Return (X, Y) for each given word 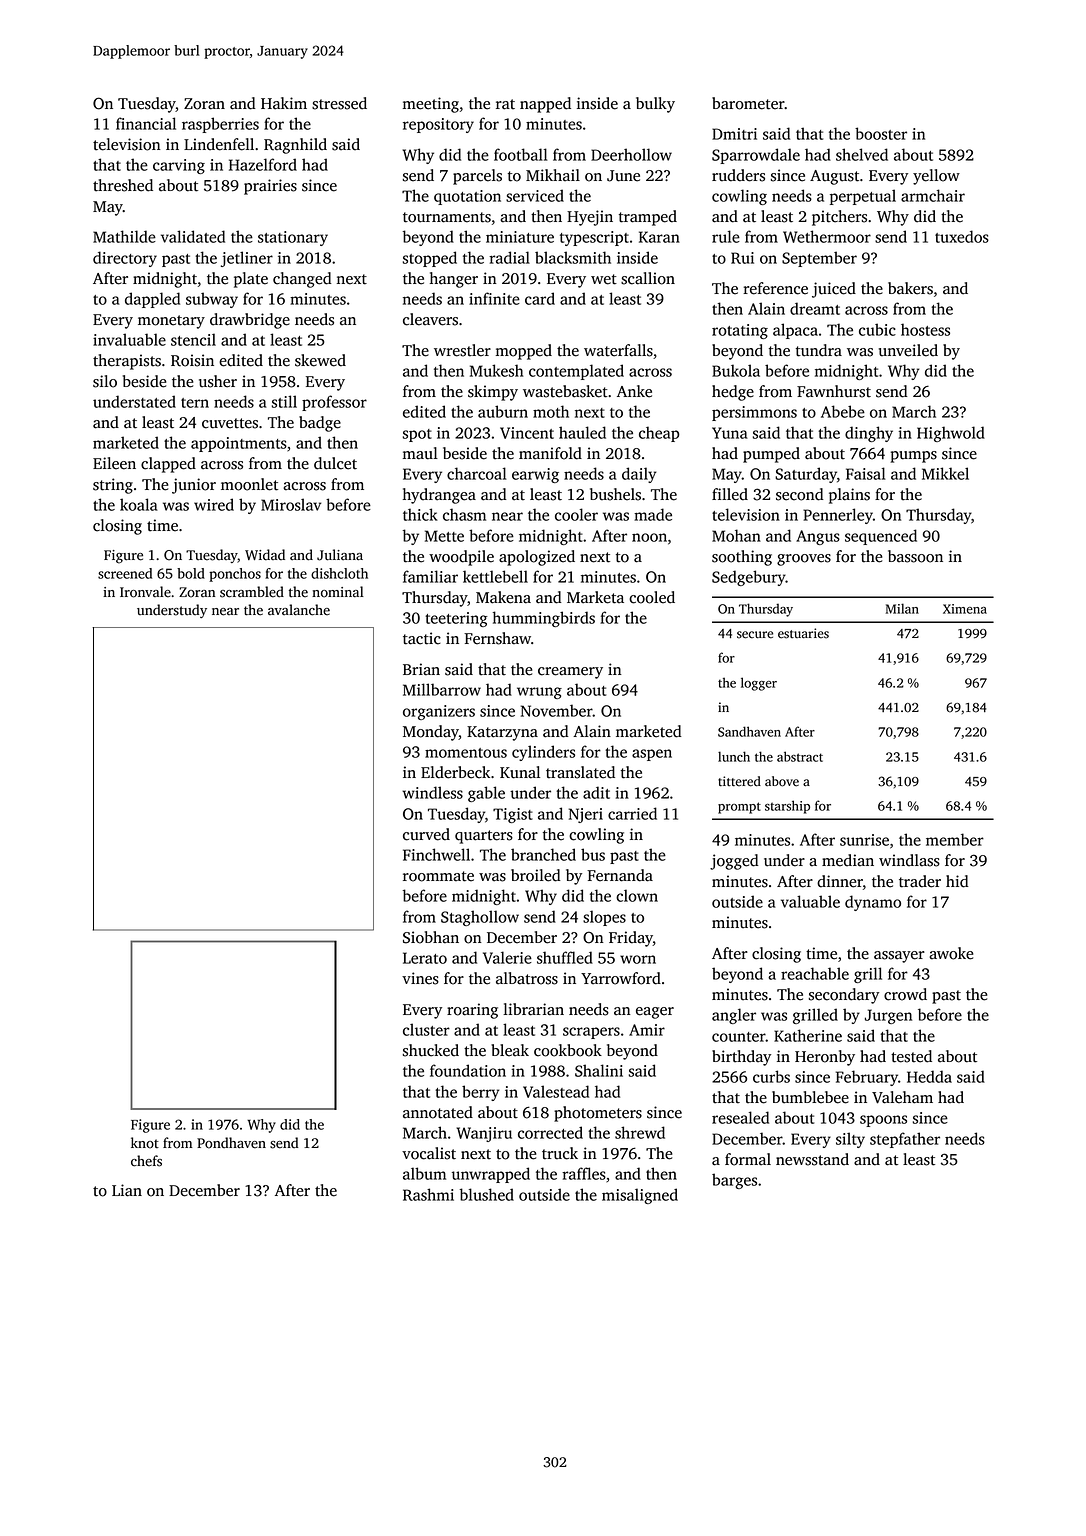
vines (420, 978)
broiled (536, 875)
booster (881, 133)
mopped (524, 352)
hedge (733, 393)
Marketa (595, 597)
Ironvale (145, 592)
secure (755, 635)
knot (145, 1143)
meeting (431, 105)
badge (320, 424)
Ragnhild (295, 146)
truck (560, 1153)
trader (920, 881)
